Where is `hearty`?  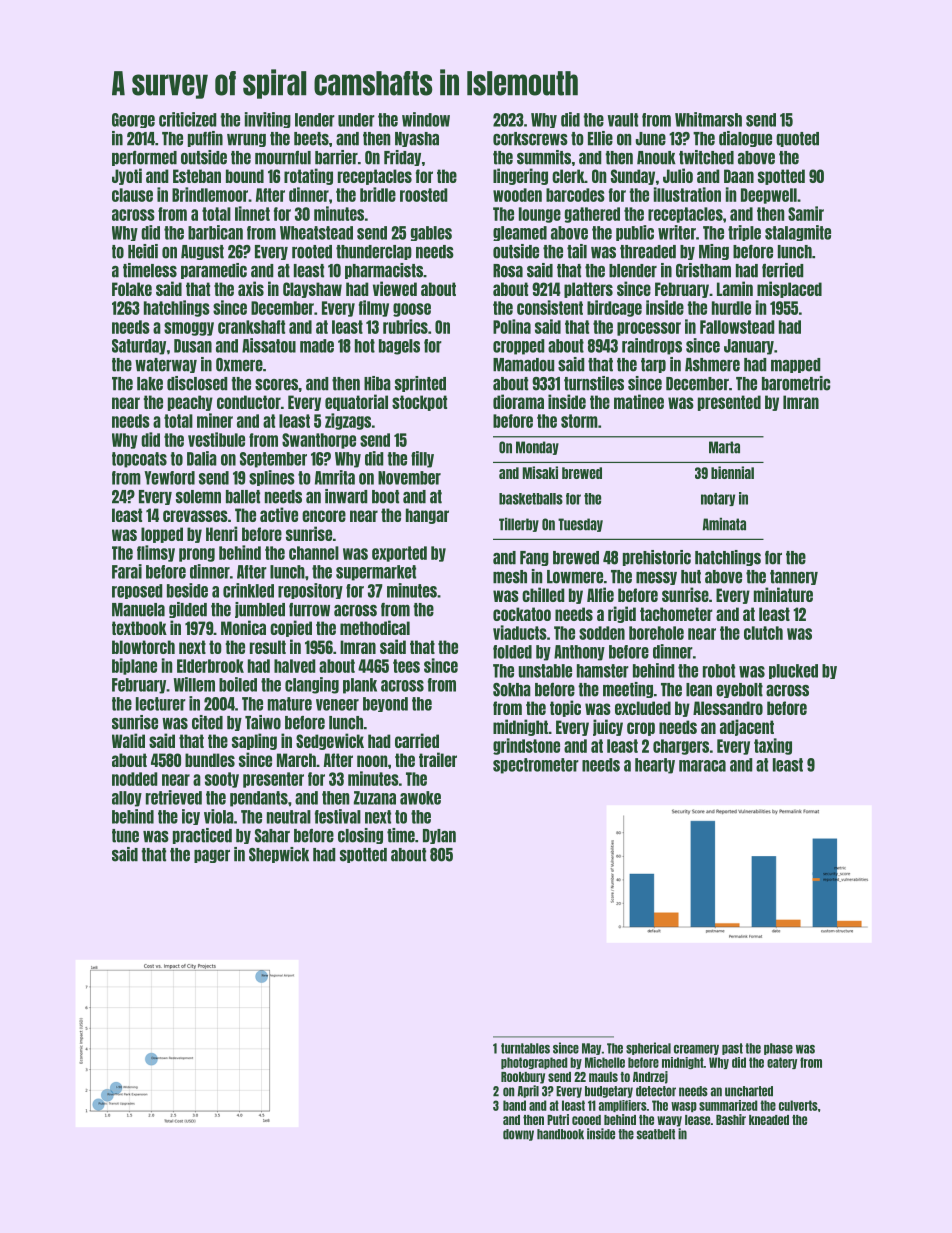 hearty is located at coordinates (655, 766).
